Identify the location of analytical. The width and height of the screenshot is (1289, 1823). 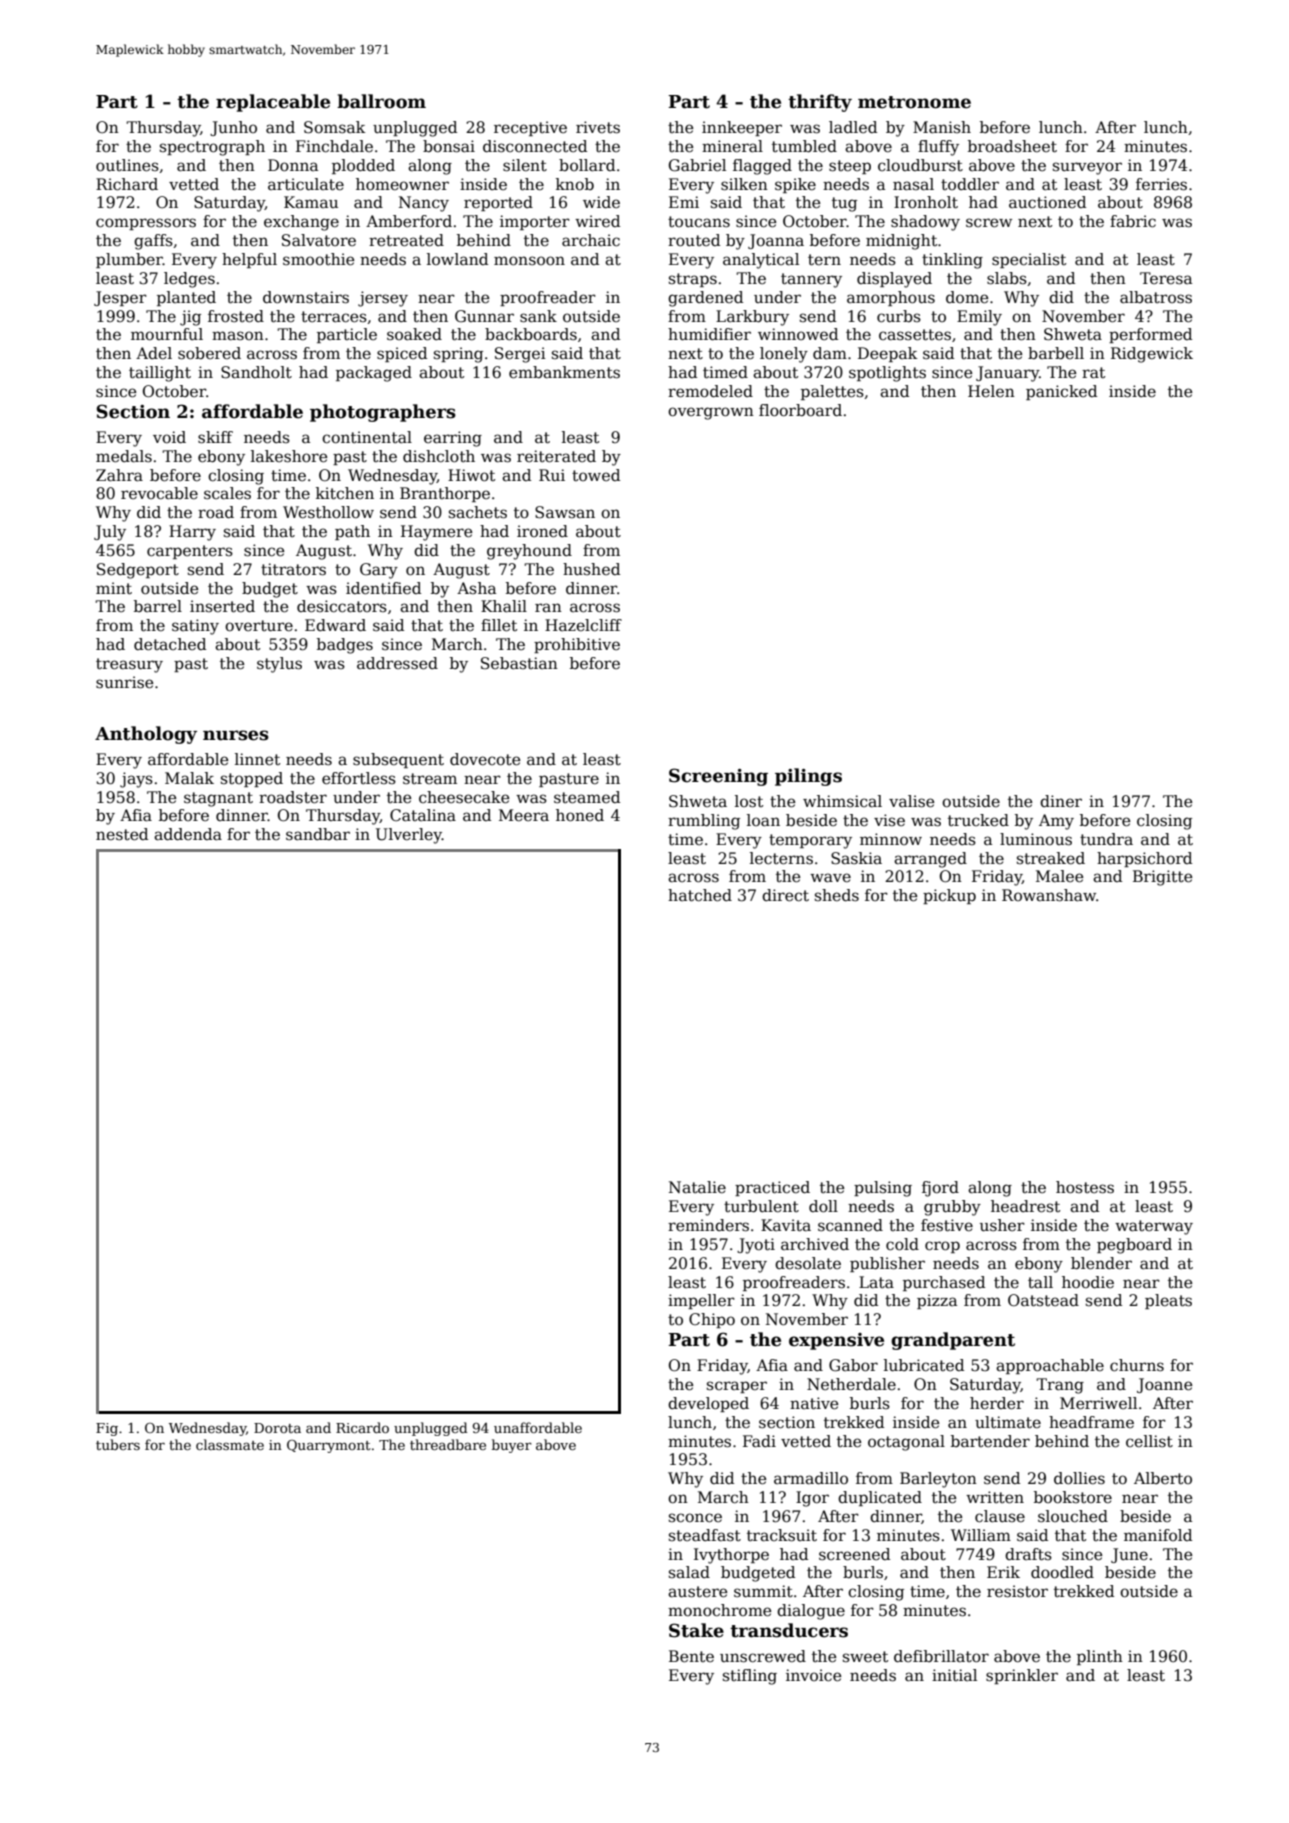
(761, 261).
